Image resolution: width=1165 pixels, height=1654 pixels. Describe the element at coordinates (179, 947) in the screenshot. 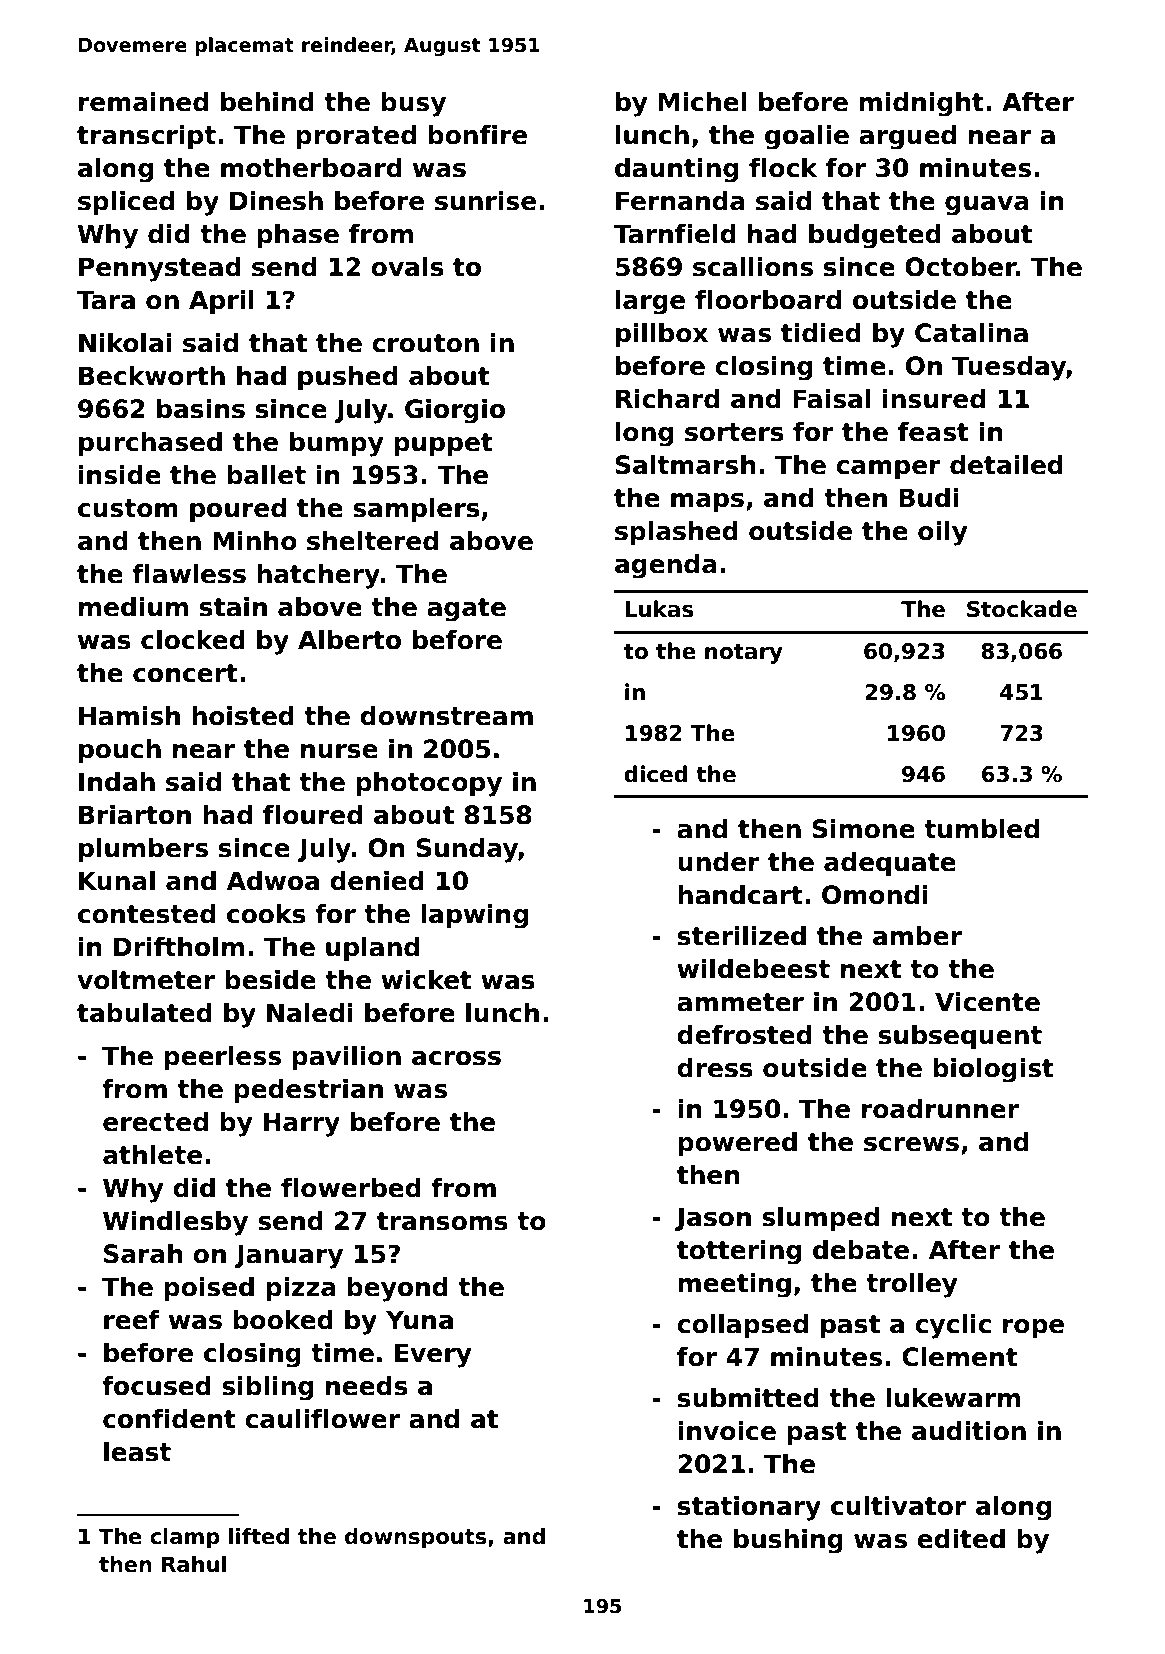

I see `Driftholm` at that location.
